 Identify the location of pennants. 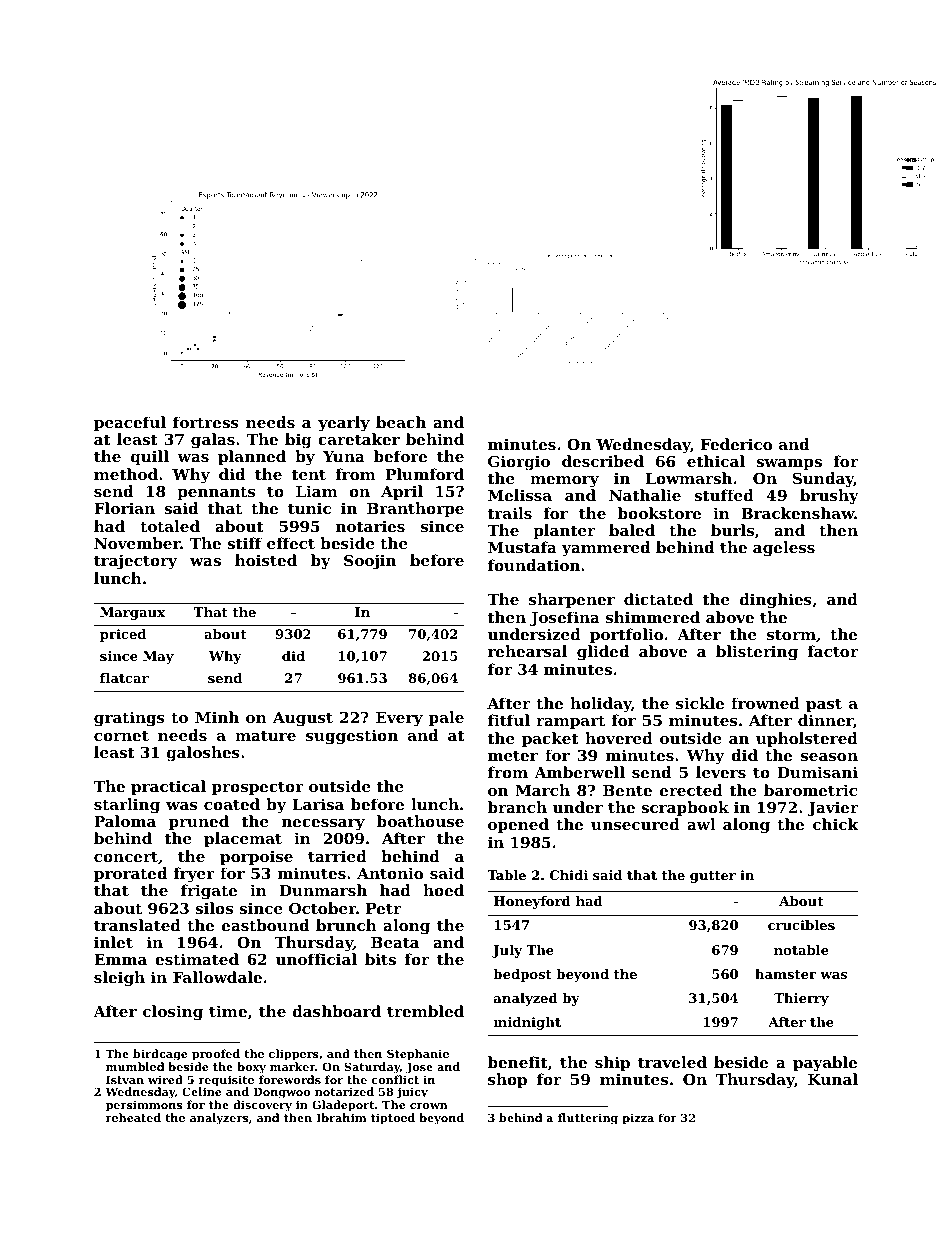
(216, 493).
